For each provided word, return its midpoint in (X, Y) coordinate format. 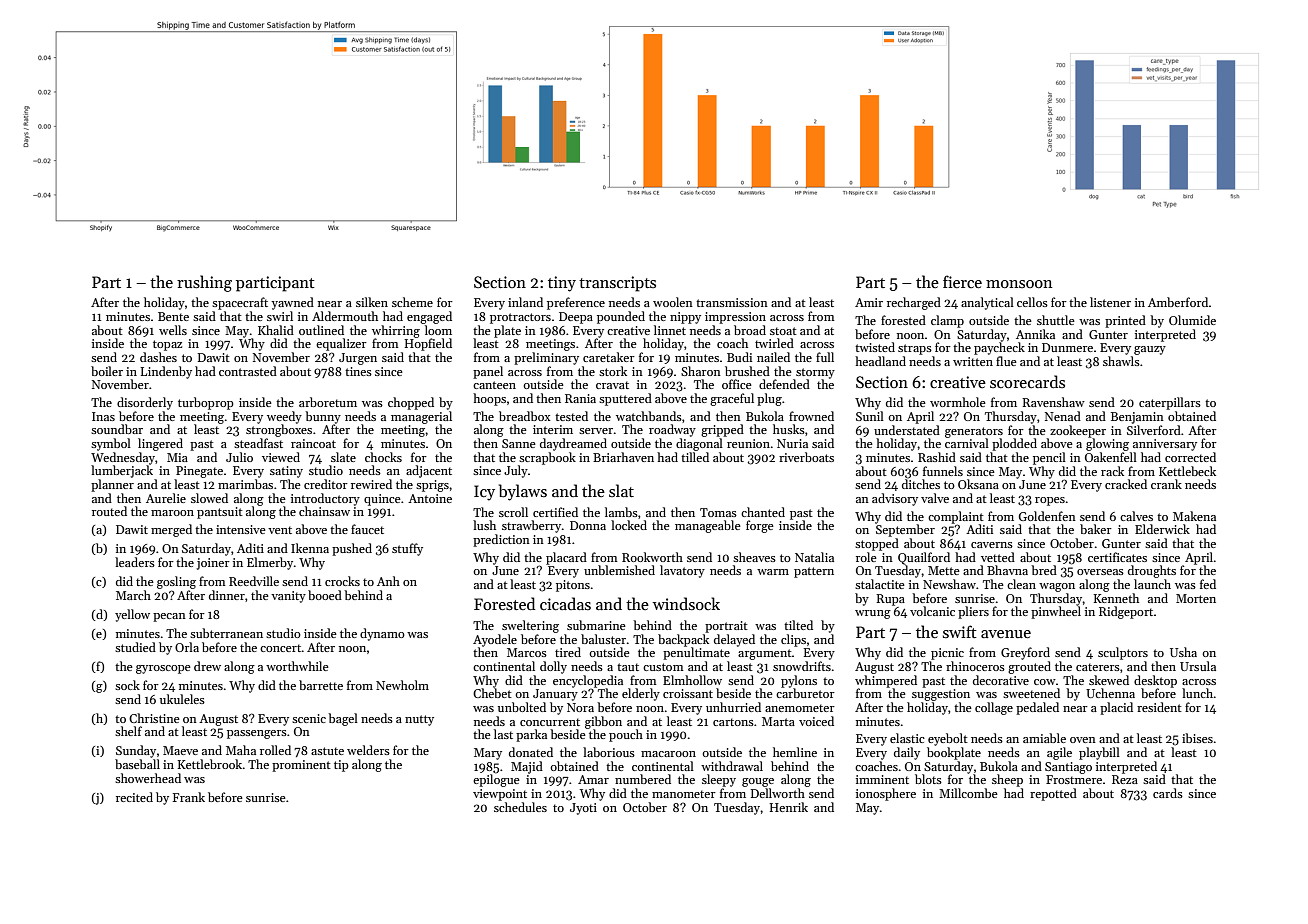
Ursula (1198, 666)
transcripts (617, 284)
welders (368, 750)
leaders (135, 562)
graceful (732, 399)
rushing (204, 283)
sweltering (530, 626)
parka (531, 735)
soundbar (117, 429)
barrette (321, 685)
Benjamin (1137, 418)
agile (1059, 753)
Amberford (1178, 302)
